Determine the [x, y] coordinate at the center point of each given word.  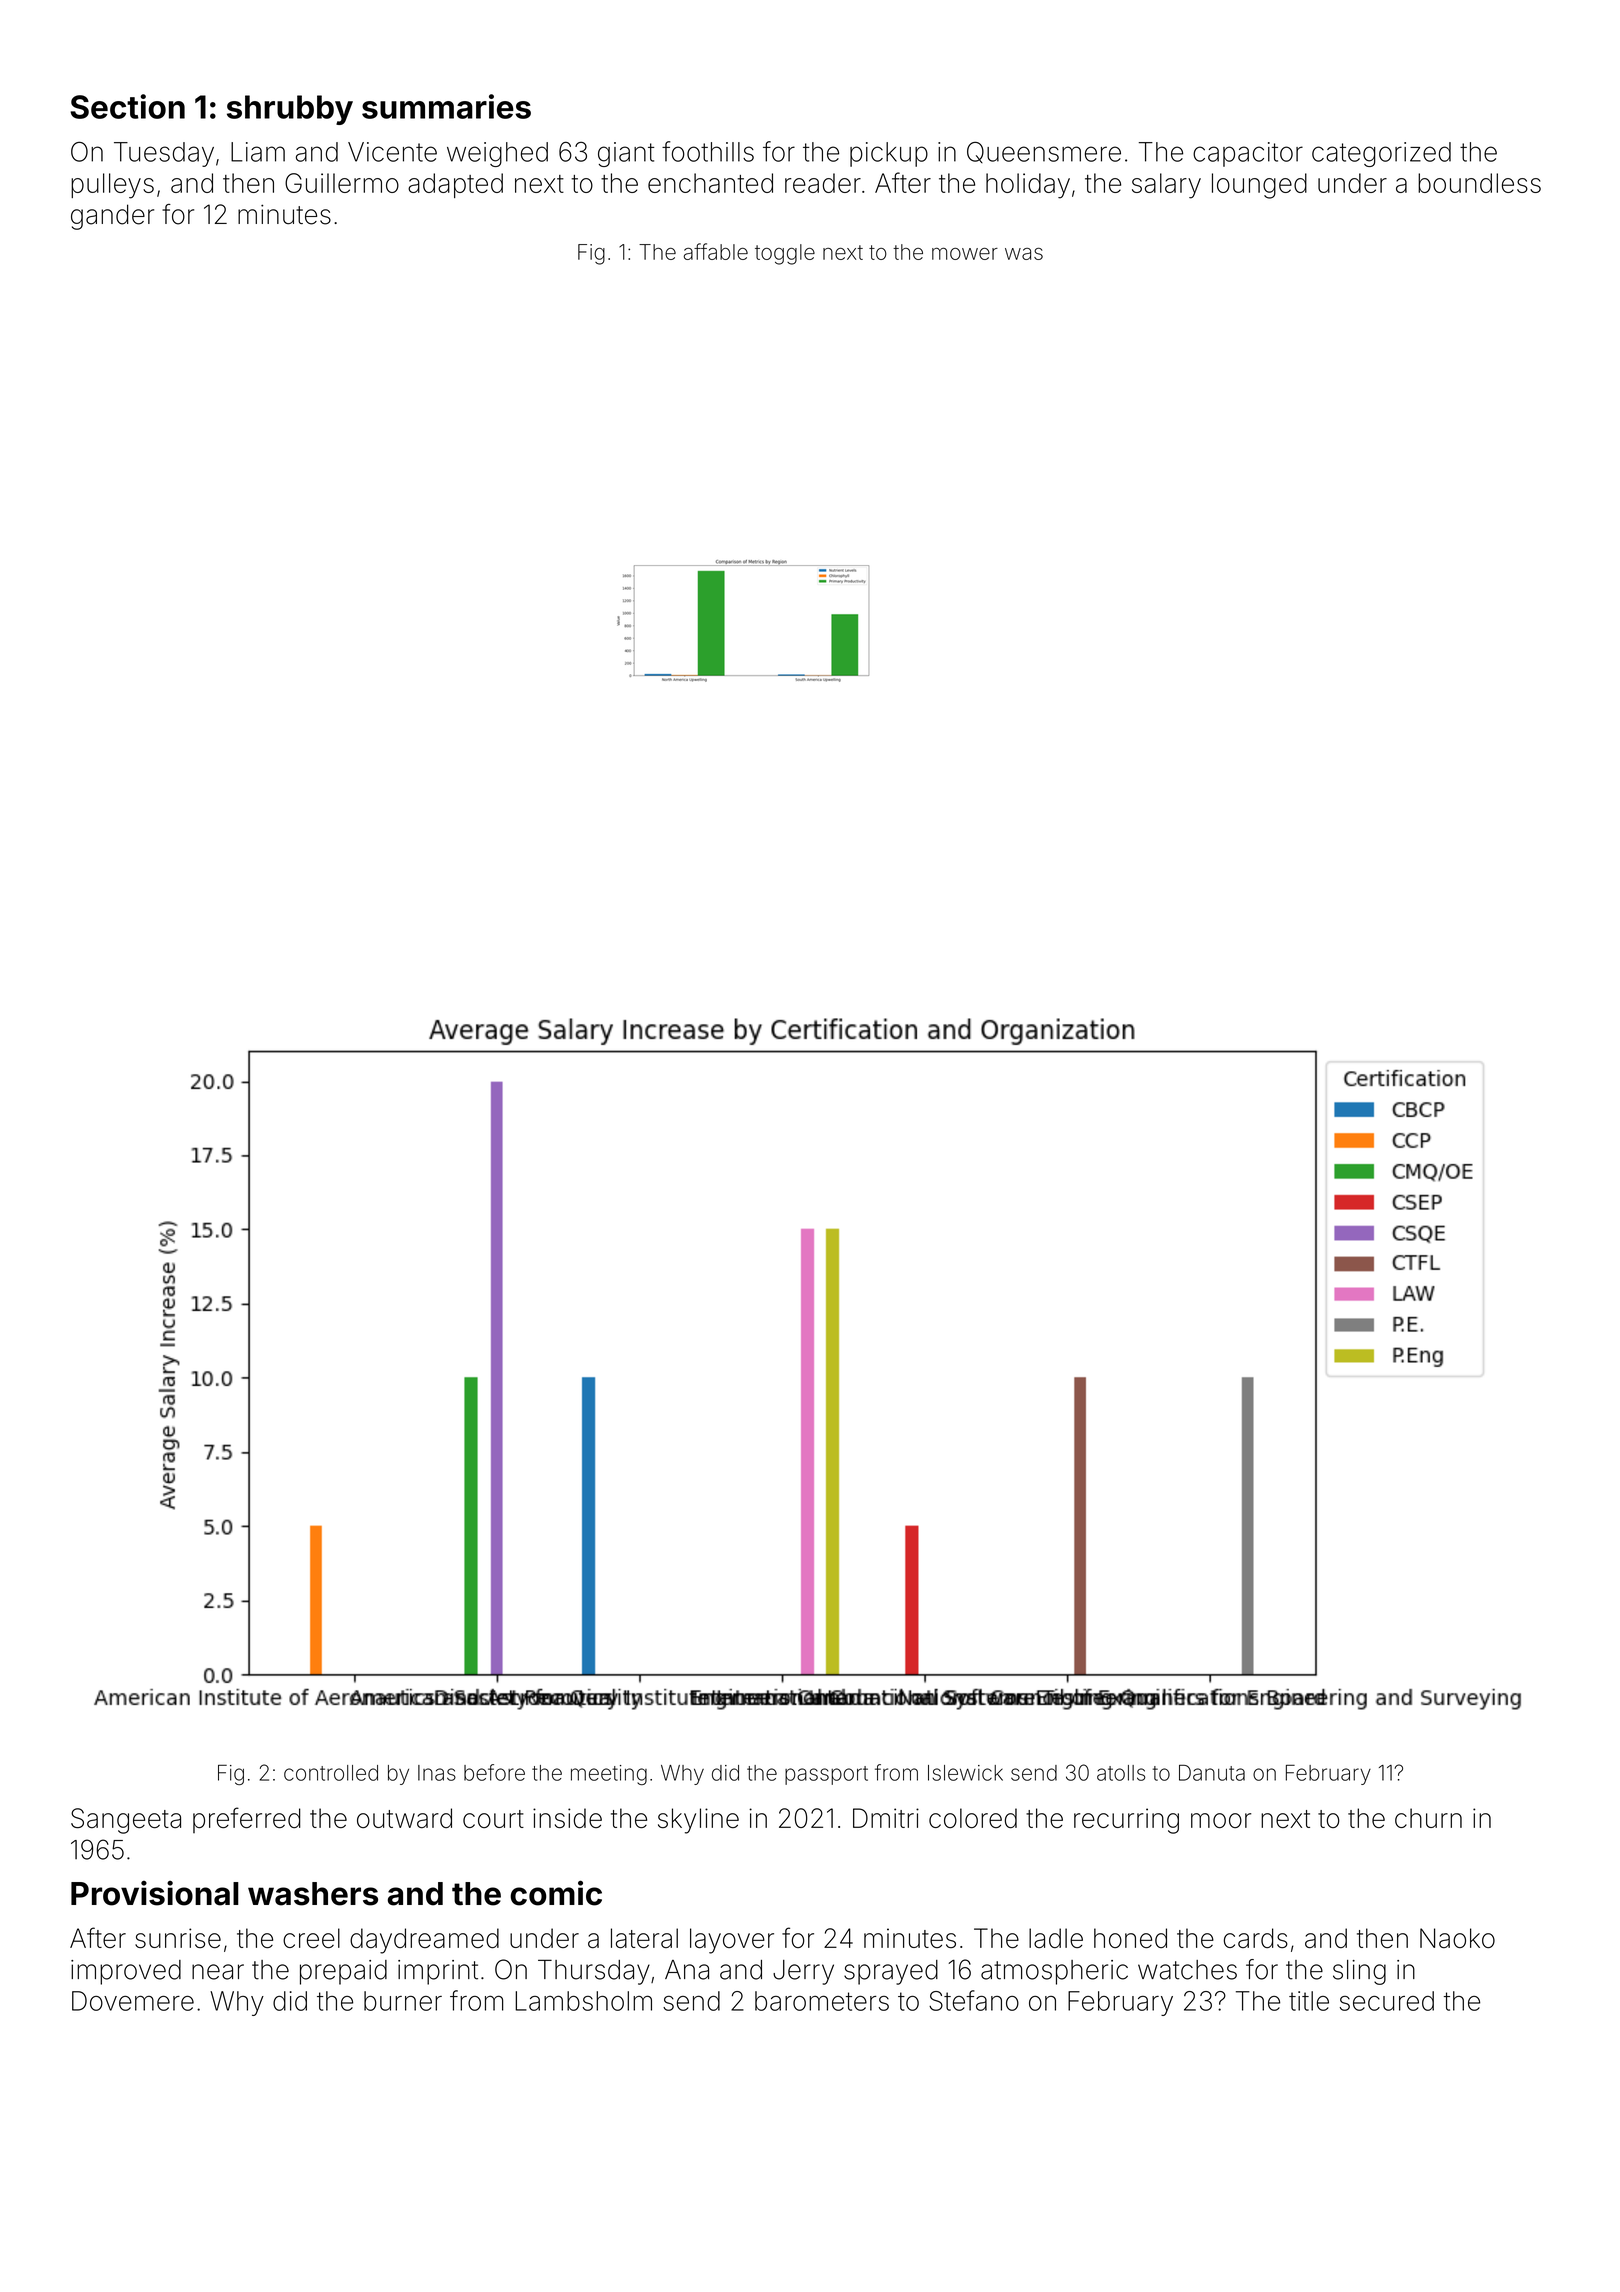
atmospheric [1054, 1972]
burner [403, 2001]
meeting [609, 1775]
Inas [437, 1773]
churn [1428, 1818]
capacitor [1248, 154]
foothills [708, 151]
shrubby [290, 110]
